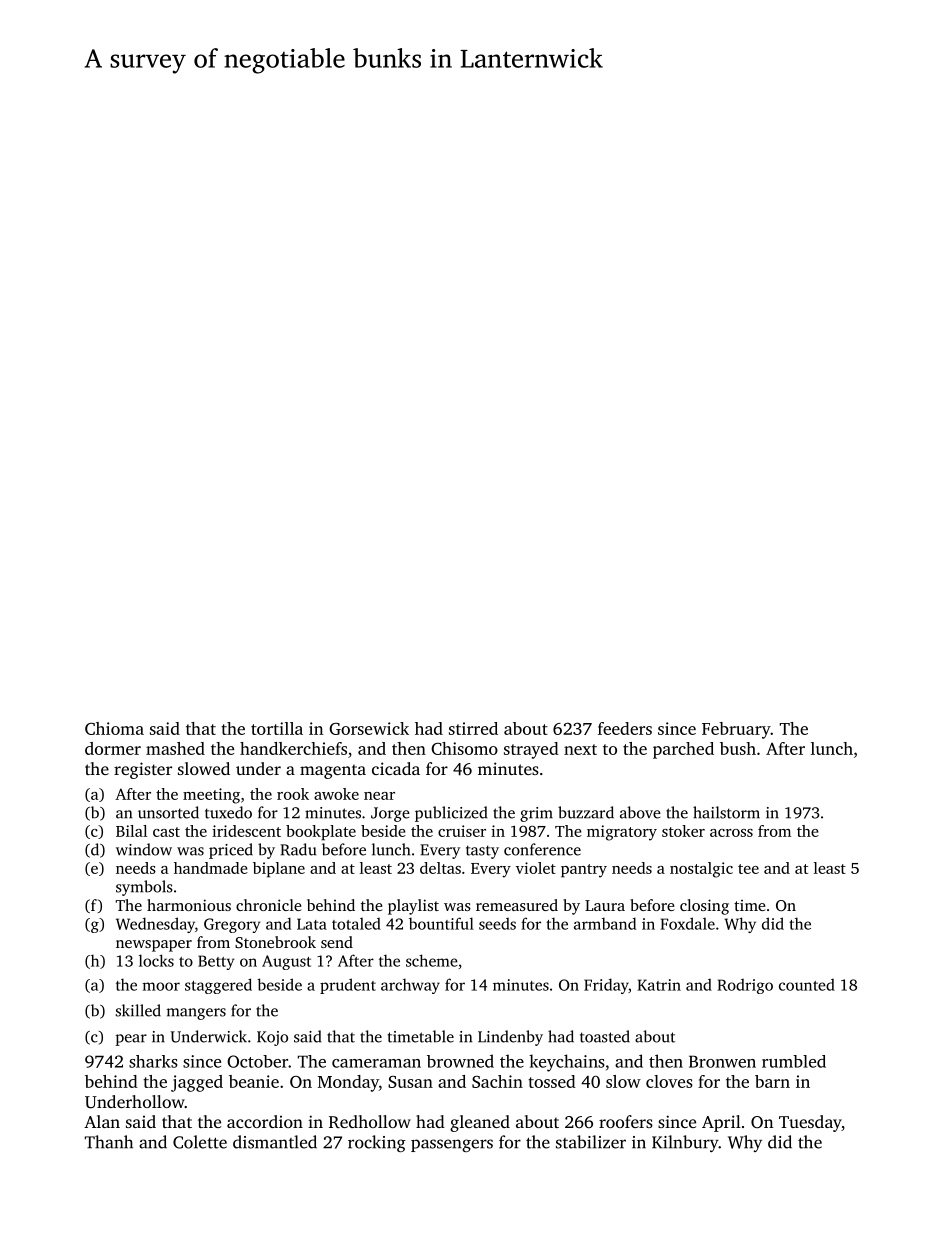 Image resolution: width=952 pixels, height=1233 pixels. I want to click on Colette, so click(200, 1142).
